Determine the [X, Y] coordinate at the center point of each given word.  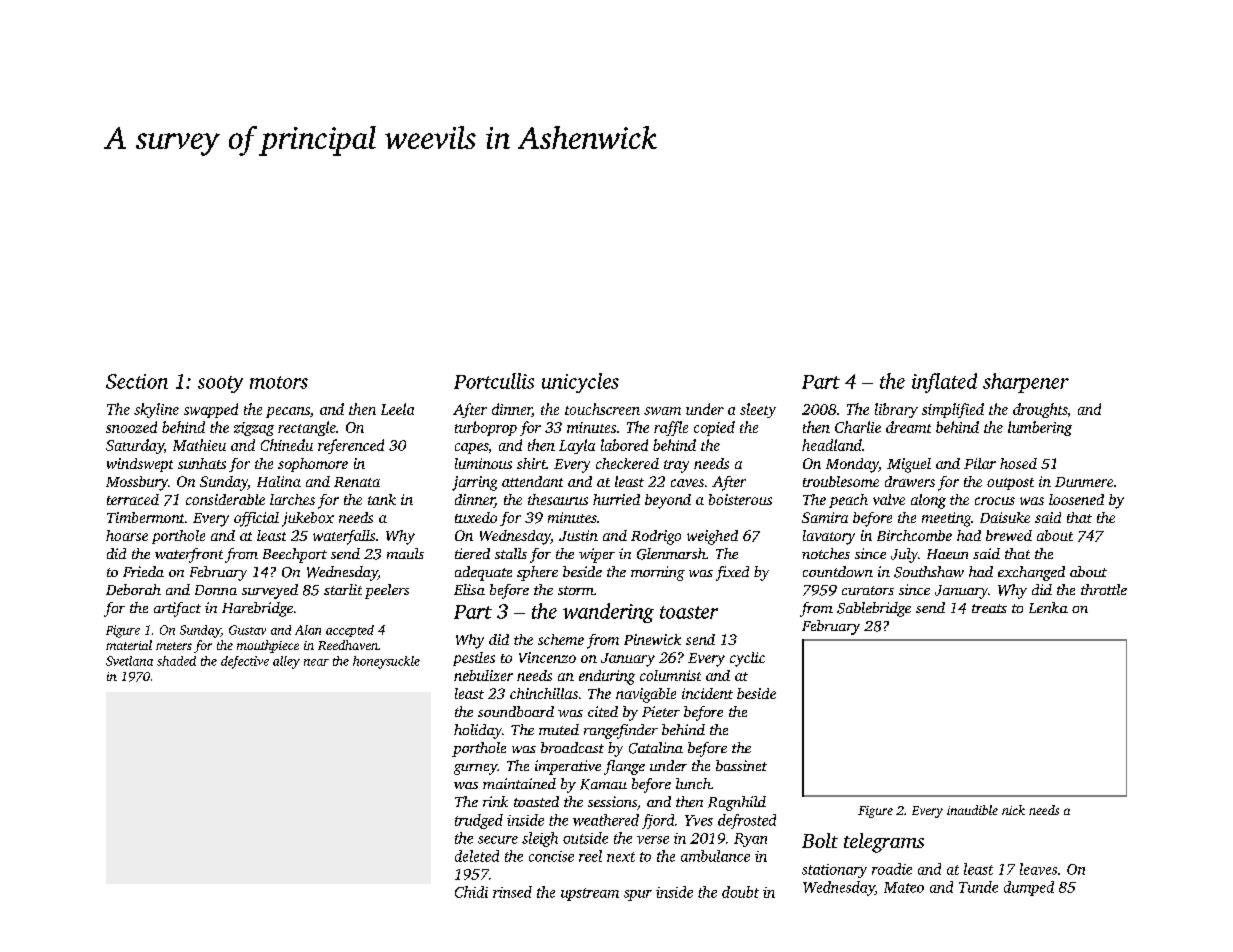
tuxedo [476, 517]
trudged [479, 821]
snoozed [131, 427]
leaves [1038, 869]
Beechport [295, 555]
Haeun [947, 554]
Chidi [471, 892]
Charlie [858, 427]
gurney [476, 769]
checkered [627, 463]
